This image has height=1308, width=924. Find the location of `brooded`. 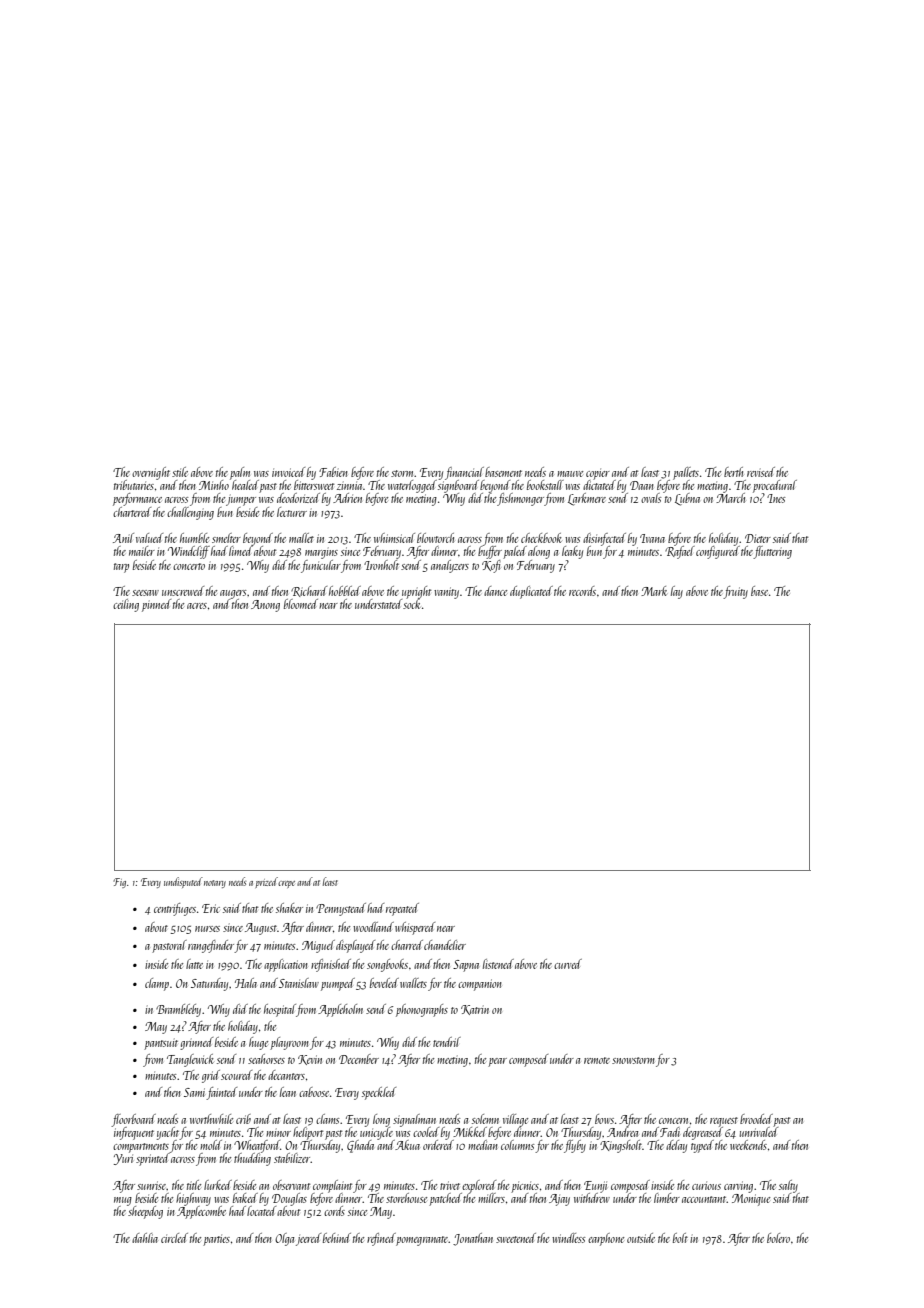

brooded is located at coordinates (756, 1119).
